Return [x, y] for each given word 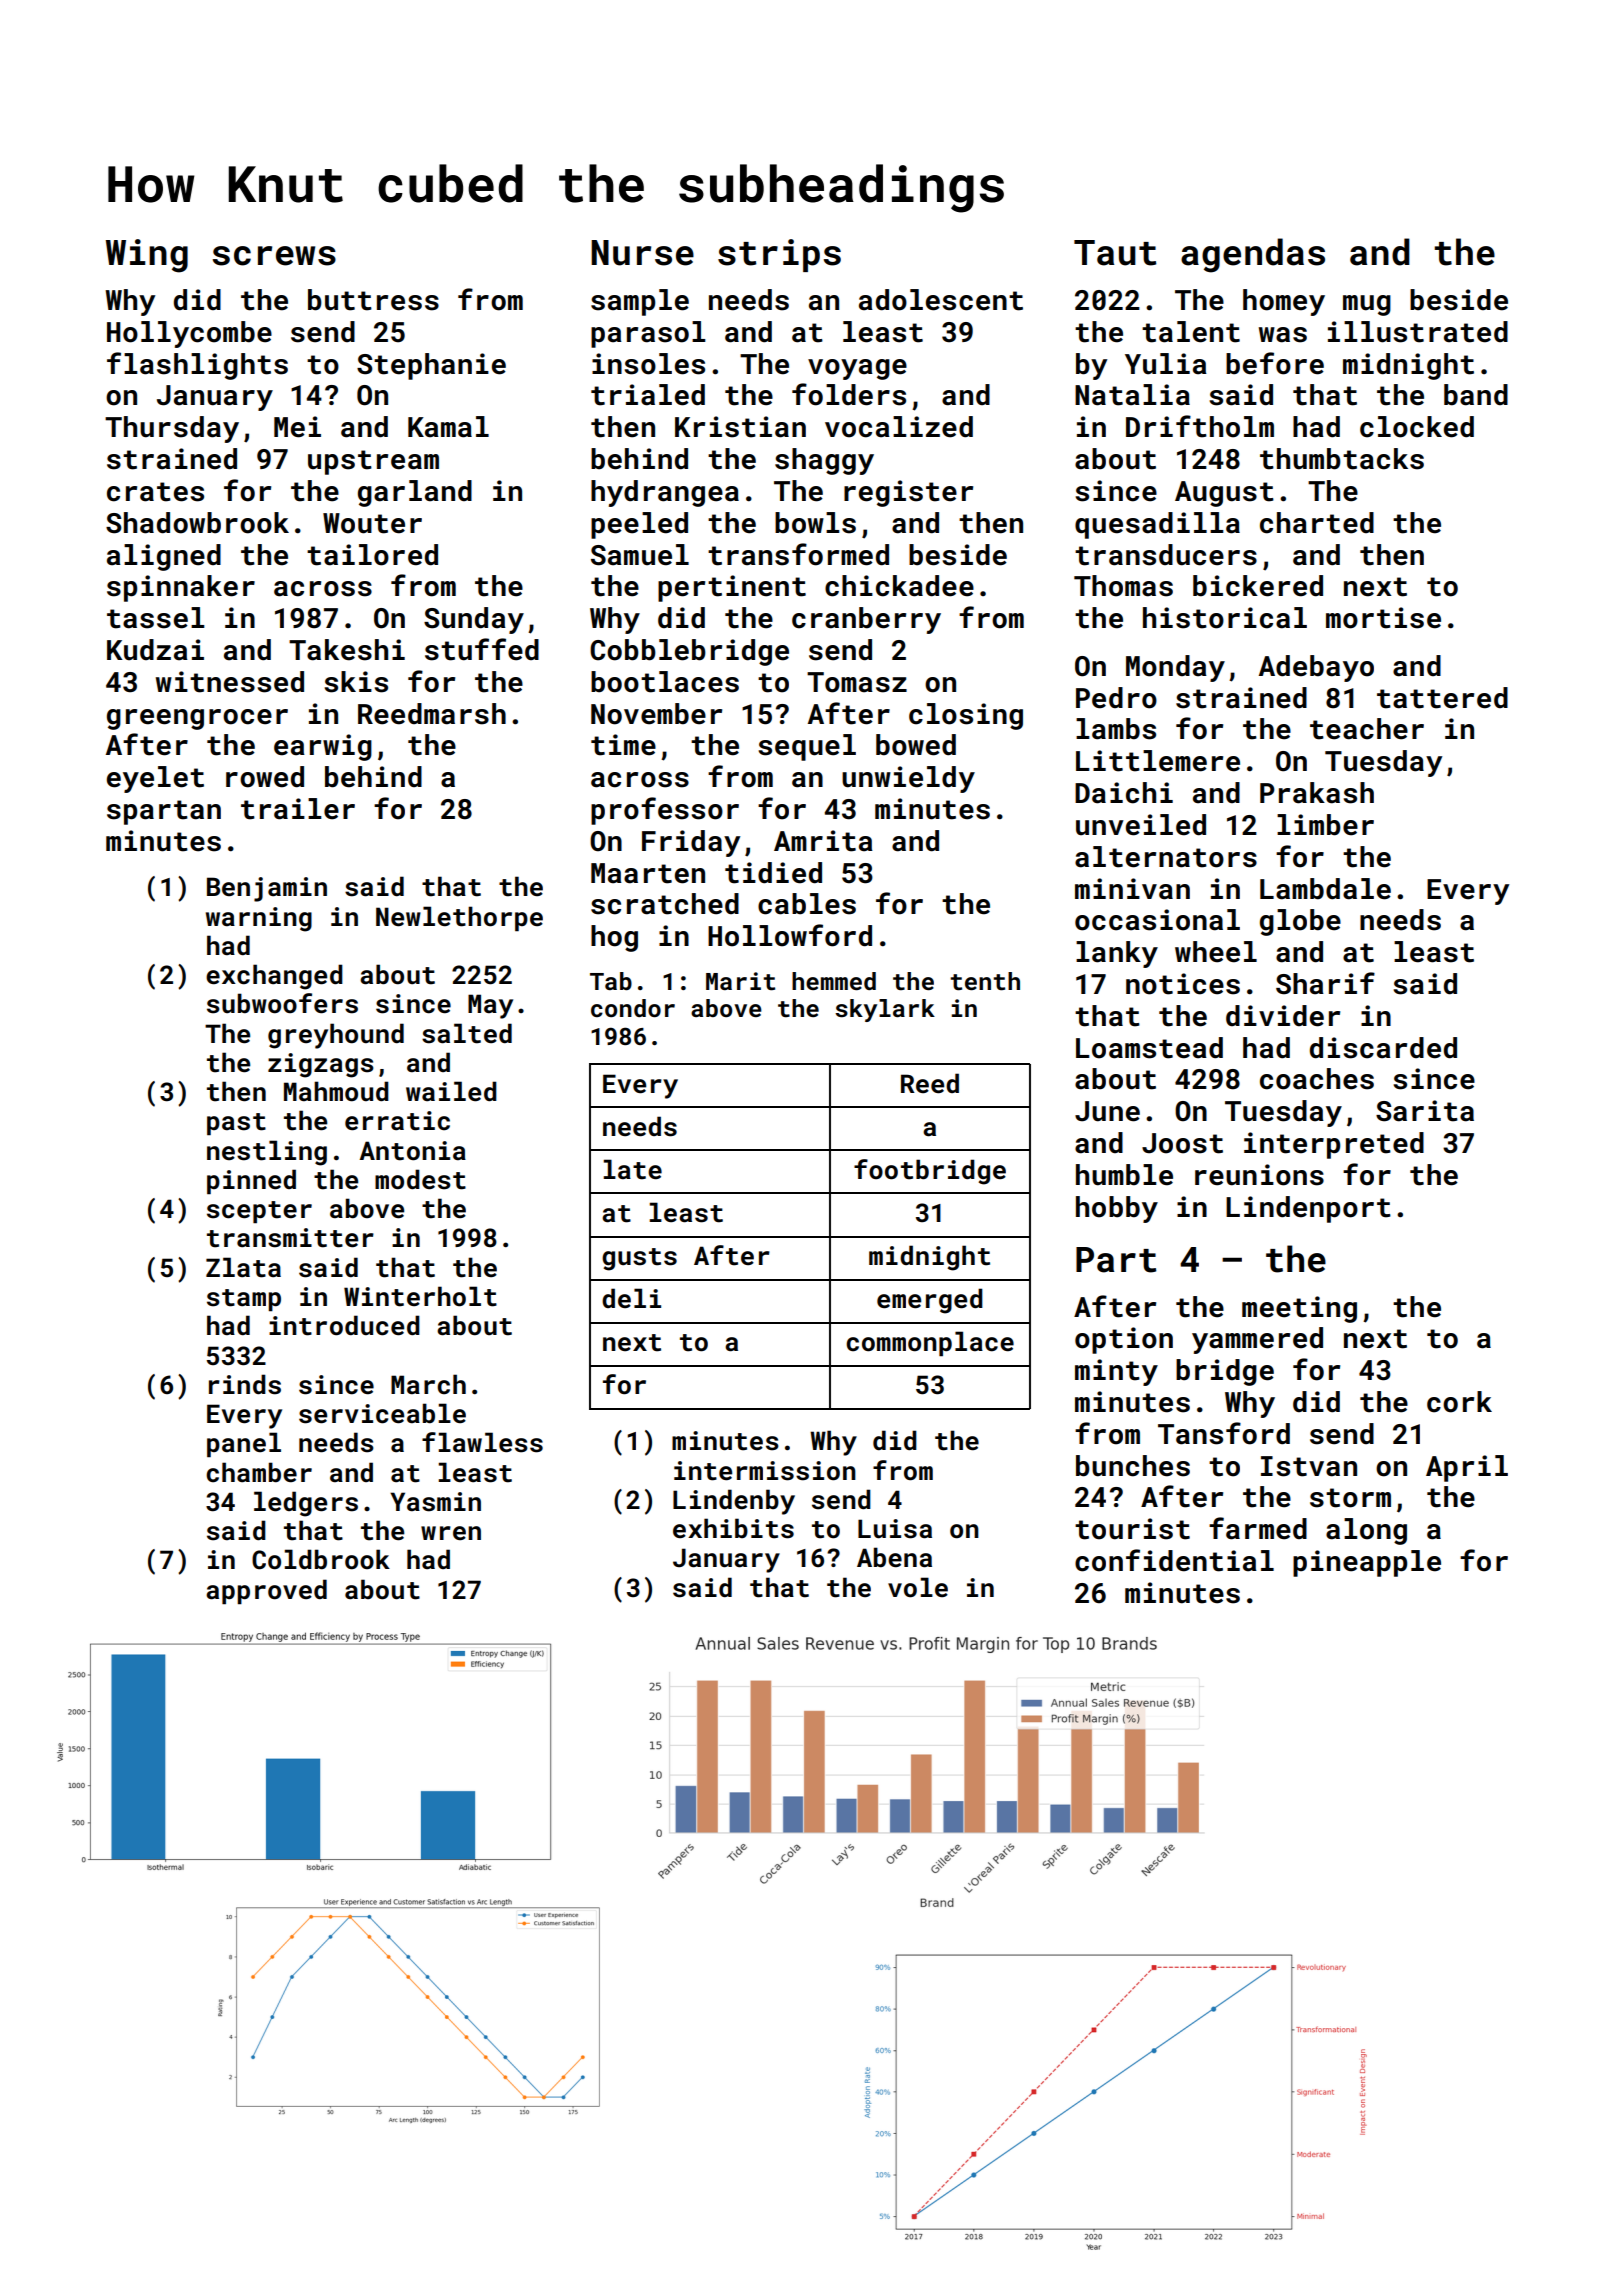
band [1476, 395]
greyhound [336, 1036]
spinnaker [181, 588]
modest [420, 1179]
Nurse [642, 253]
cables [807, 904]
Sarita [1425, 1111]
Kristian [740, 427]
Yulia [1166, 364]
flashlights [197, 366]
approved [266, 1591]
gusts [639, 1259]
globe [1300, 922]
